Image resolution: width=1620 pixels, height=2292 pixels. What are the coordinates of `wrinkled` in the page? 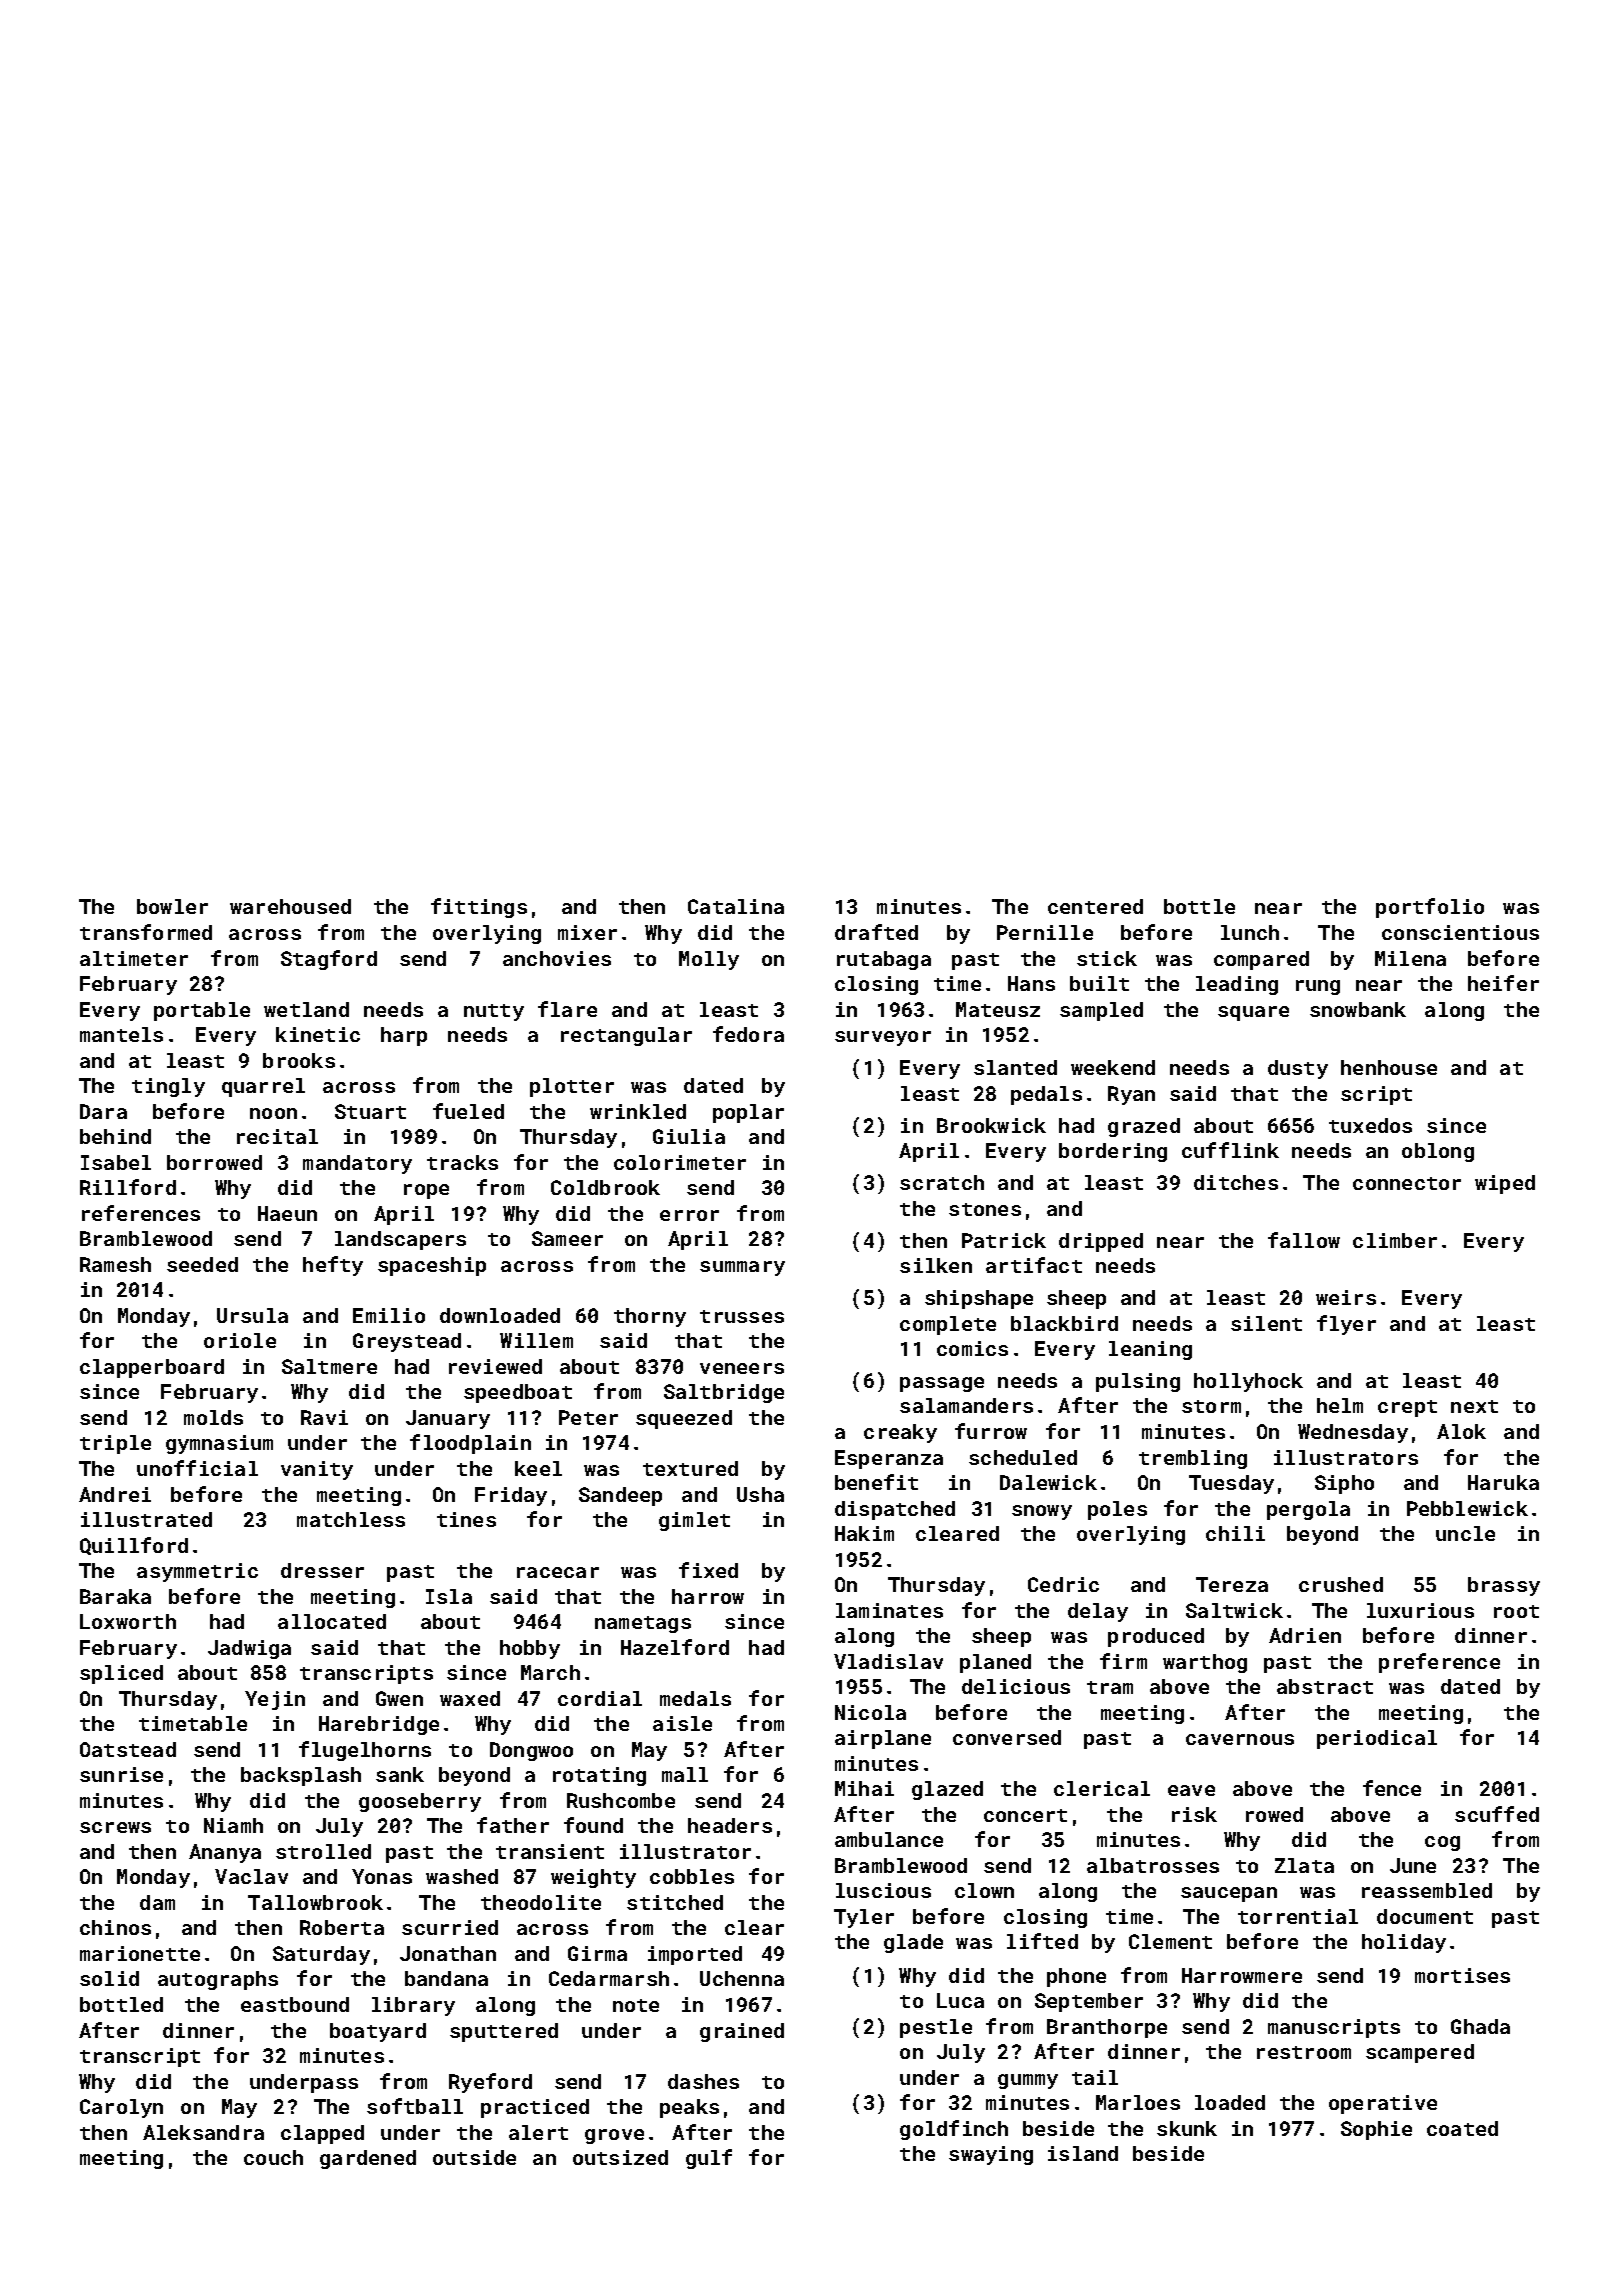 It's located at (638, 1111).
